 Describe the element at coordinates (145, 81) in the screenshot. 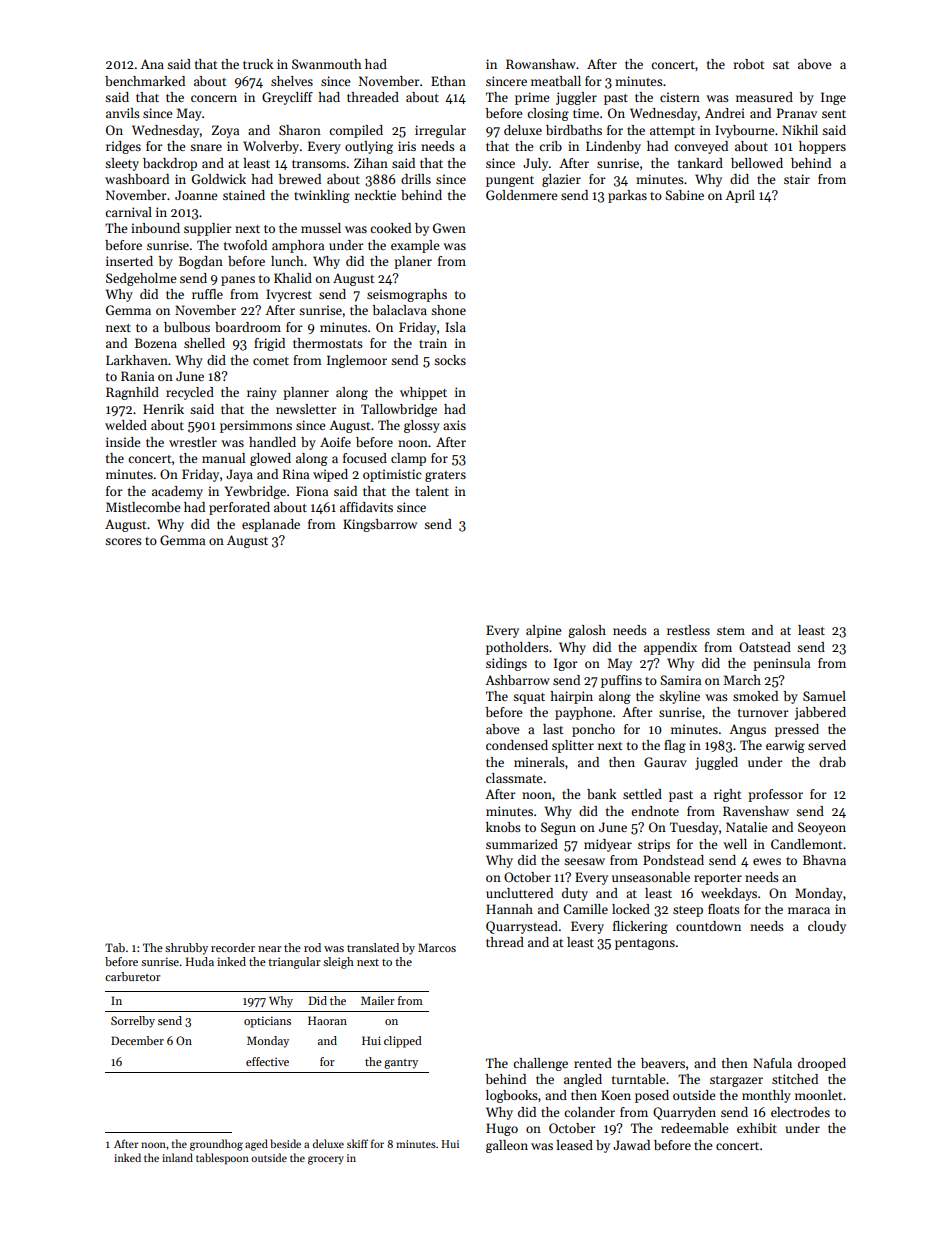

I see `benchmarked` at that location.
